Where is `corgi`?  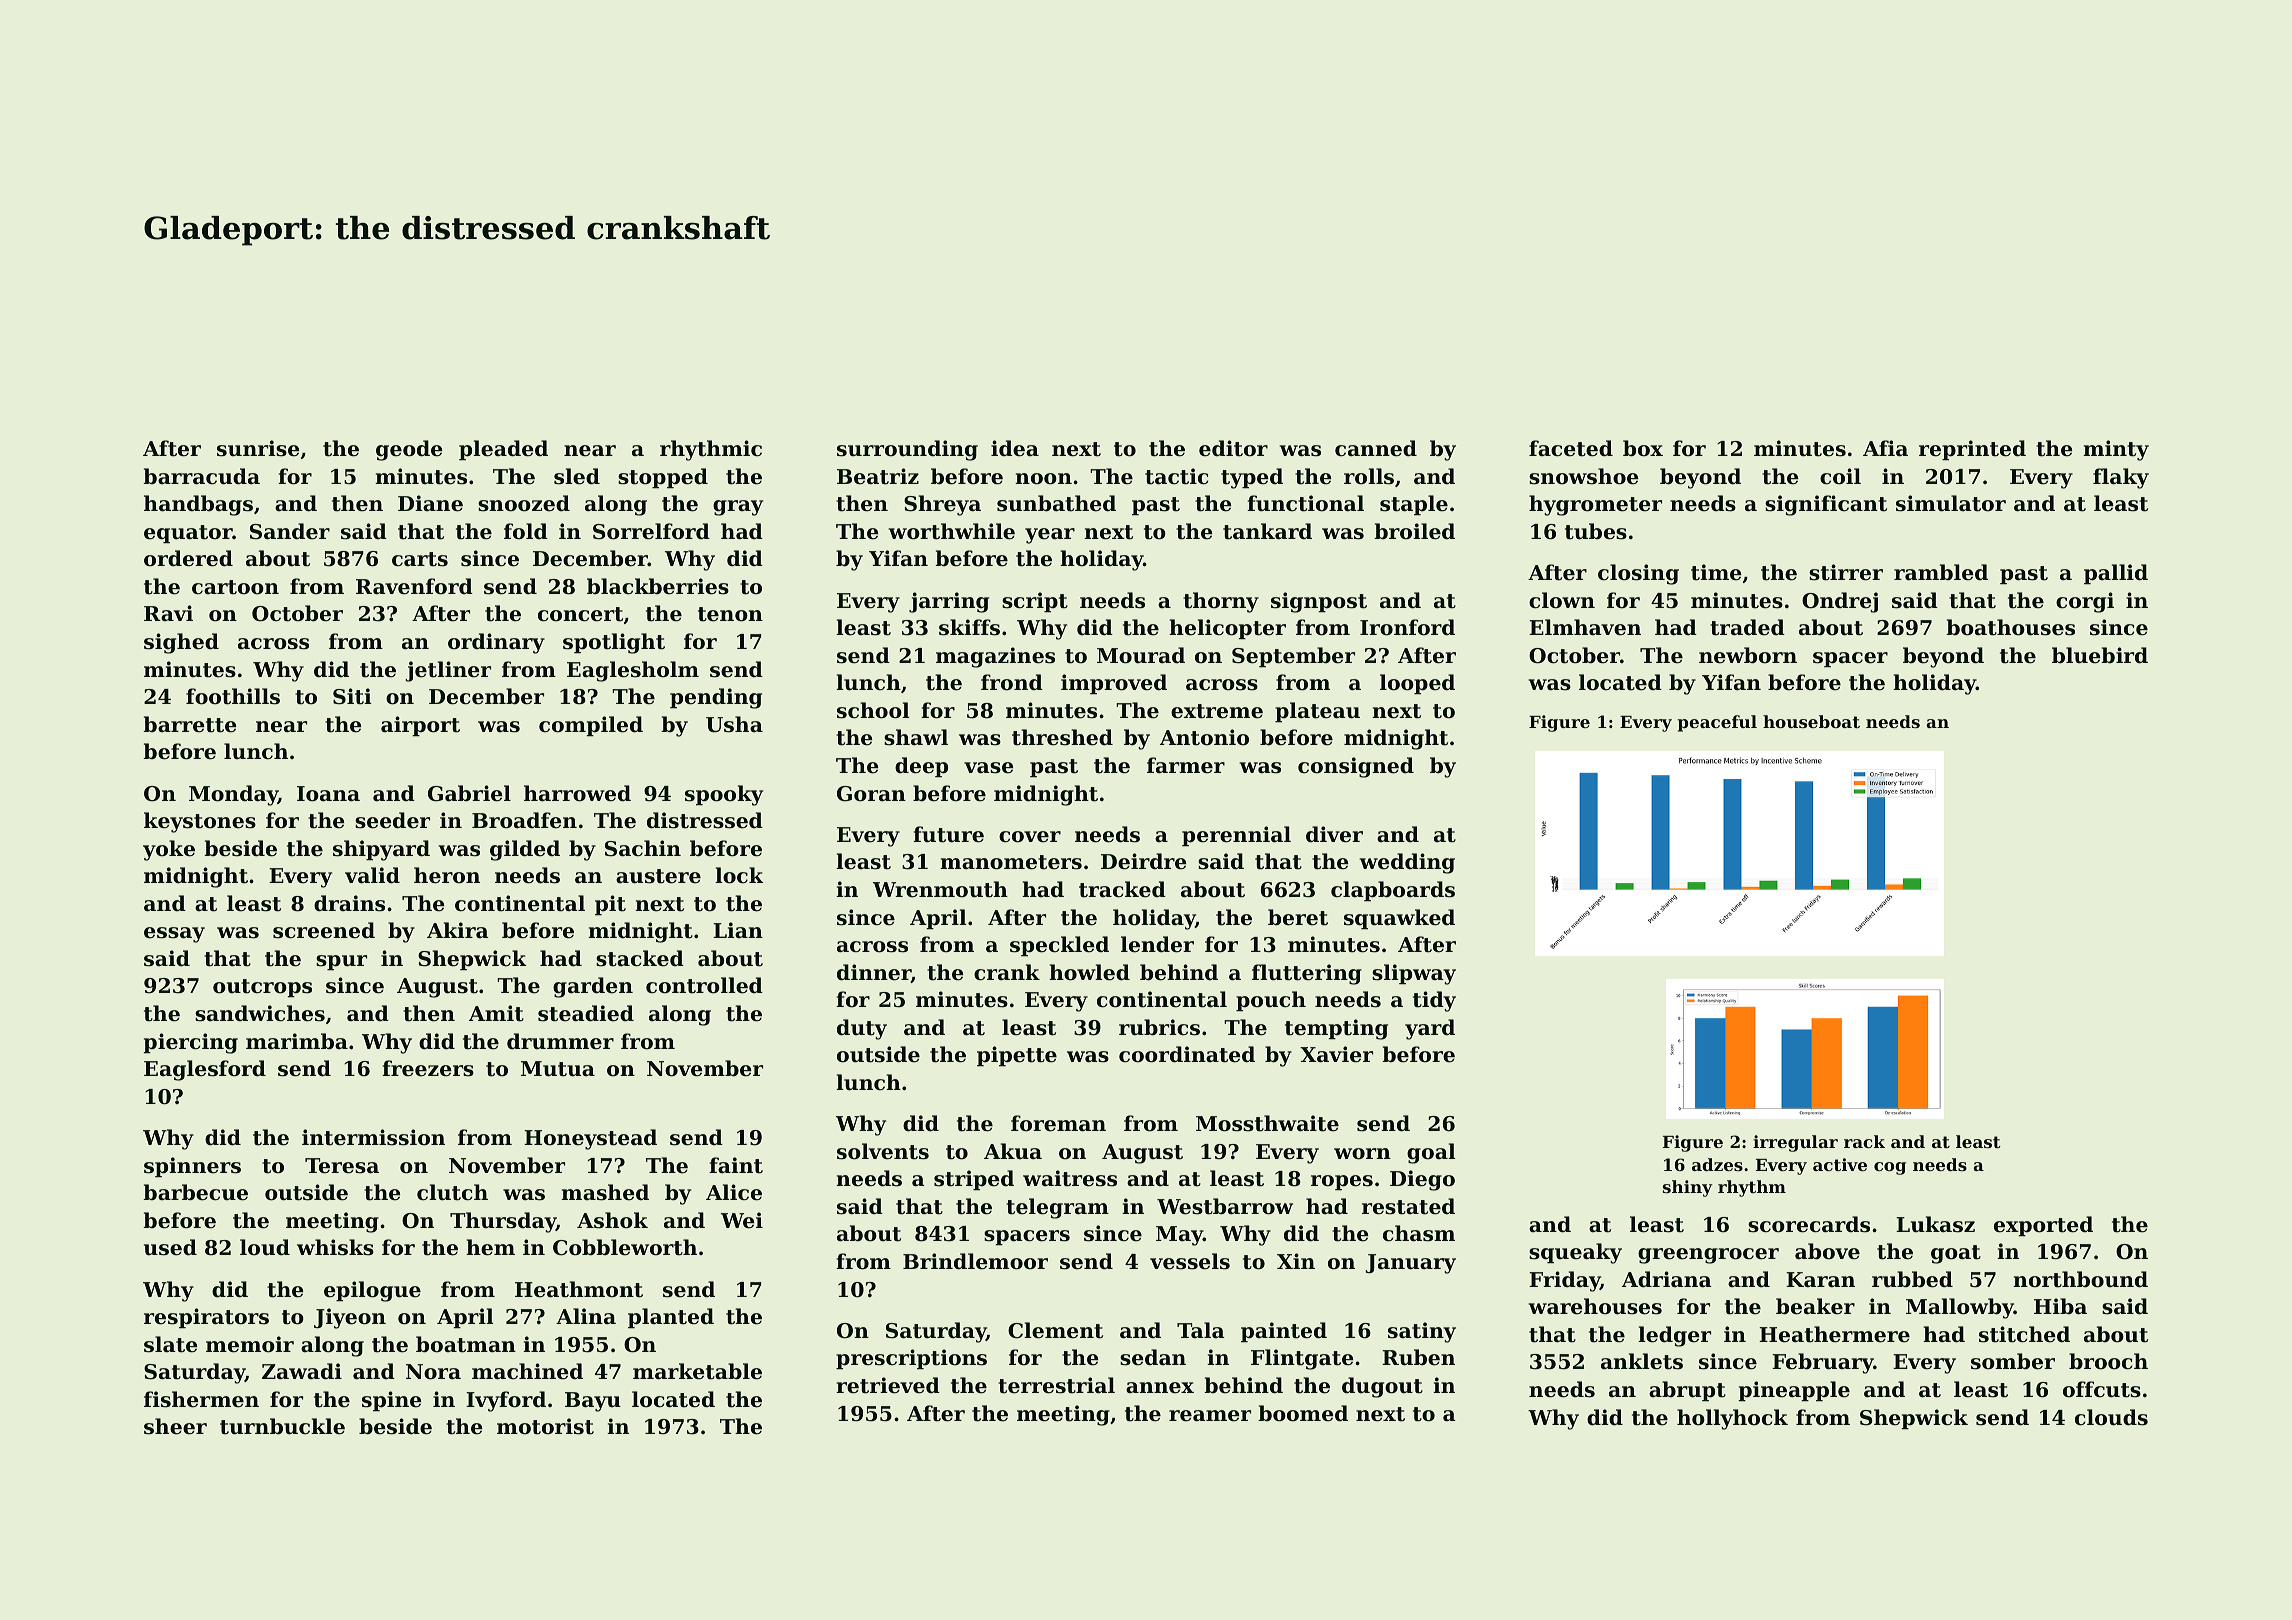
corgi is located at coordinates (2085, 602).
